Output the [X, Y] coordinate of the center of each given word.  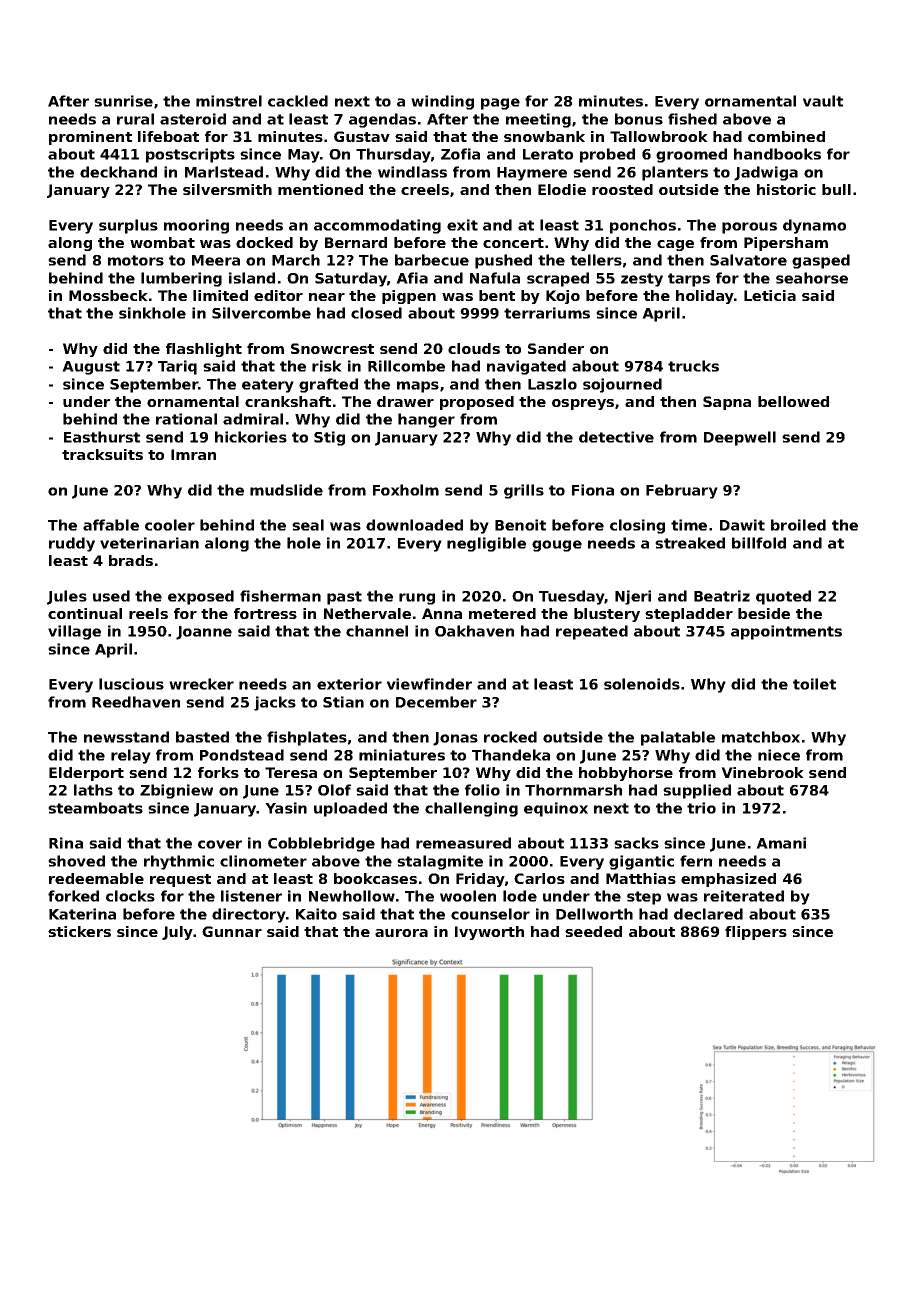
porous [749, 228]
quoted [783, 597]
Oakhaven [474, 631]
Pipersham [786, 244]
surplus [128, 226]
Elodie [562, 189]
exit [462, 225]
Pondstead [242, 755]
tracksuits [102, 454]
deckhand [118, 172]
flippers [756, 933]
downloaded [414, 525]
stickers [79, 931]
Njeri [633, 597]
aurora [401, 933]
